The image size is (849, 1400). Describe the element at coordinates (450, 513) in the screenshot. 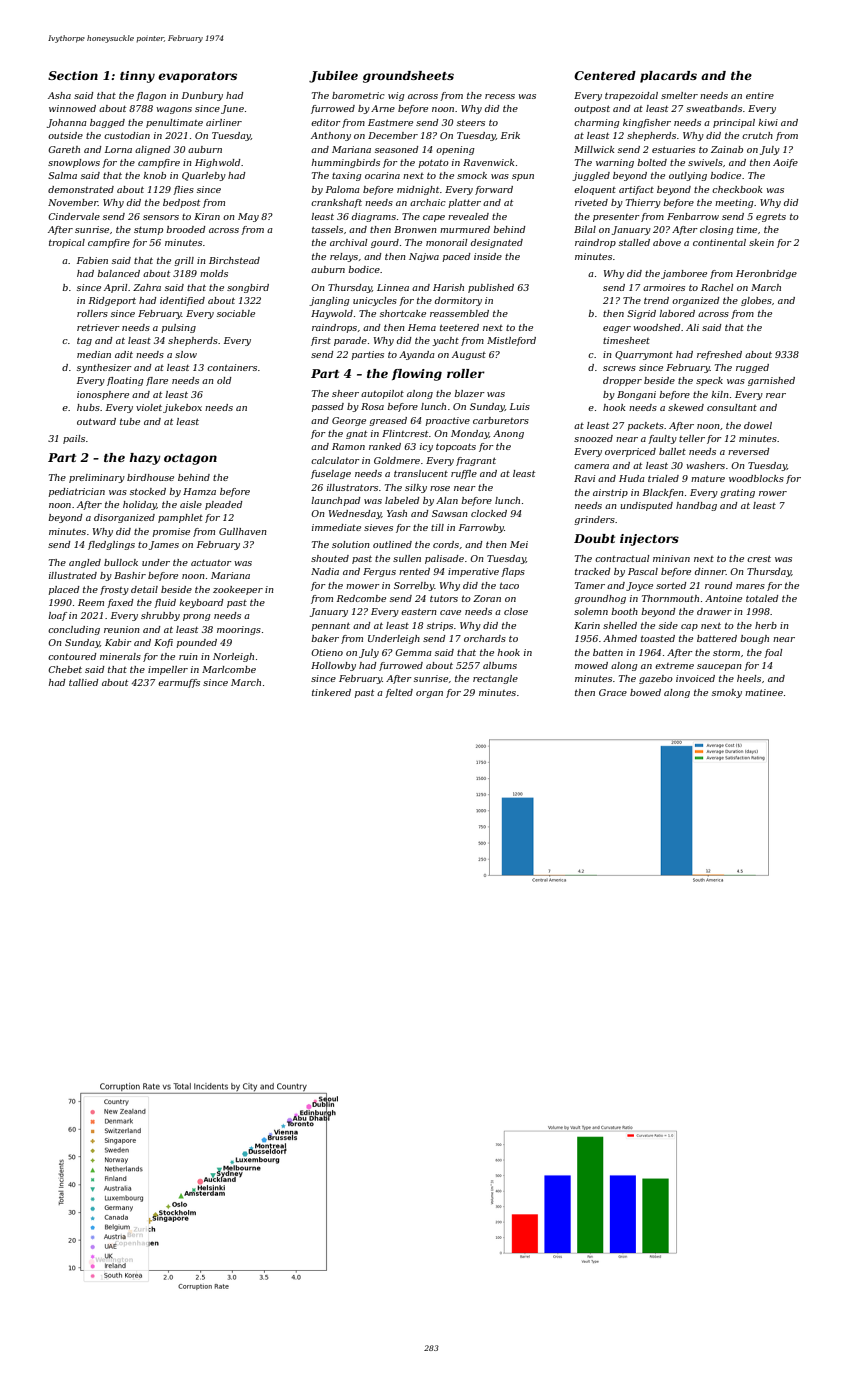

I see `Sawsan` at that location.
